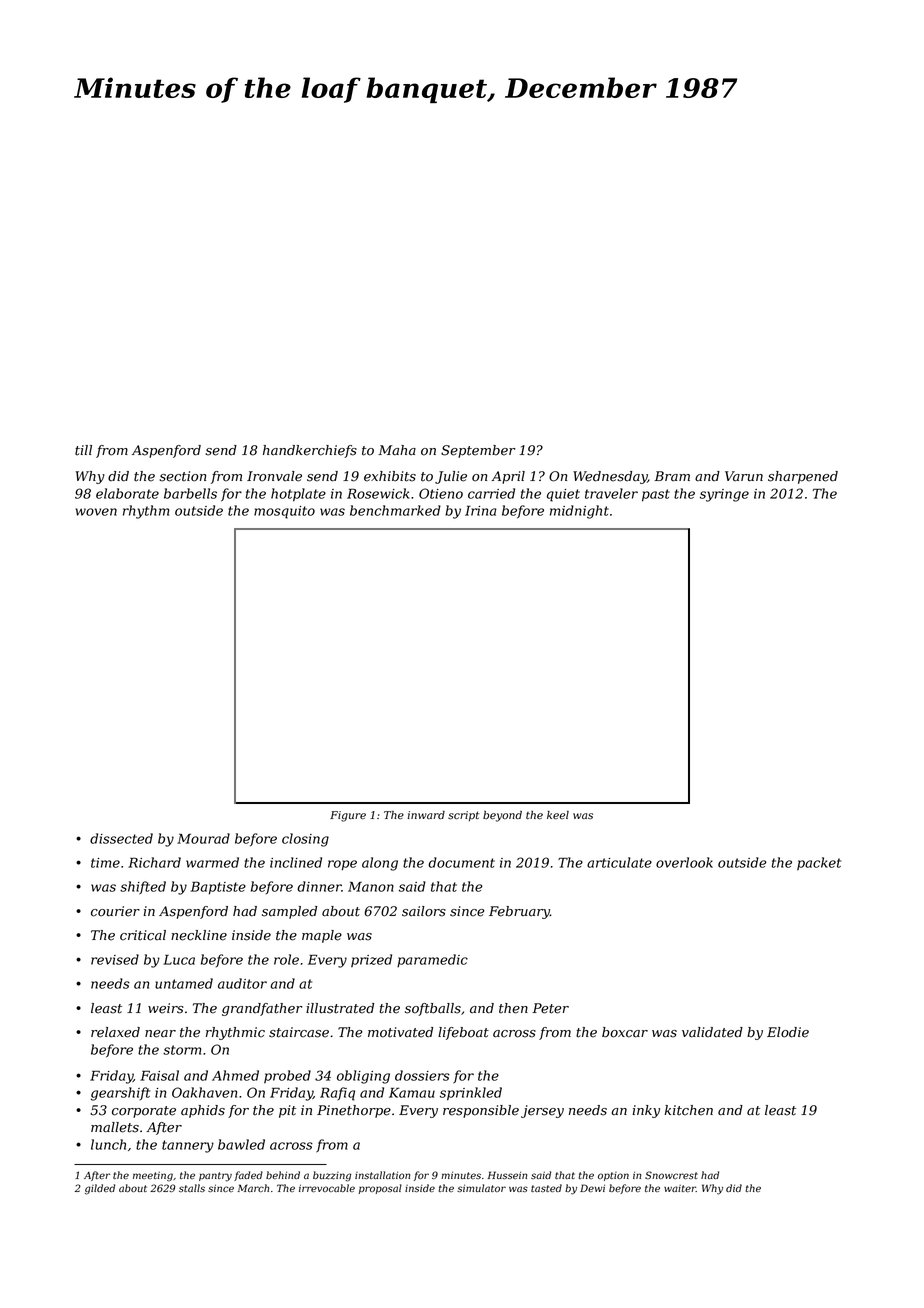 The width and height of the image is (924, 1308). Describe the element at coordinates (327, 1188) in the image. I see `irrevocable` at that location.
